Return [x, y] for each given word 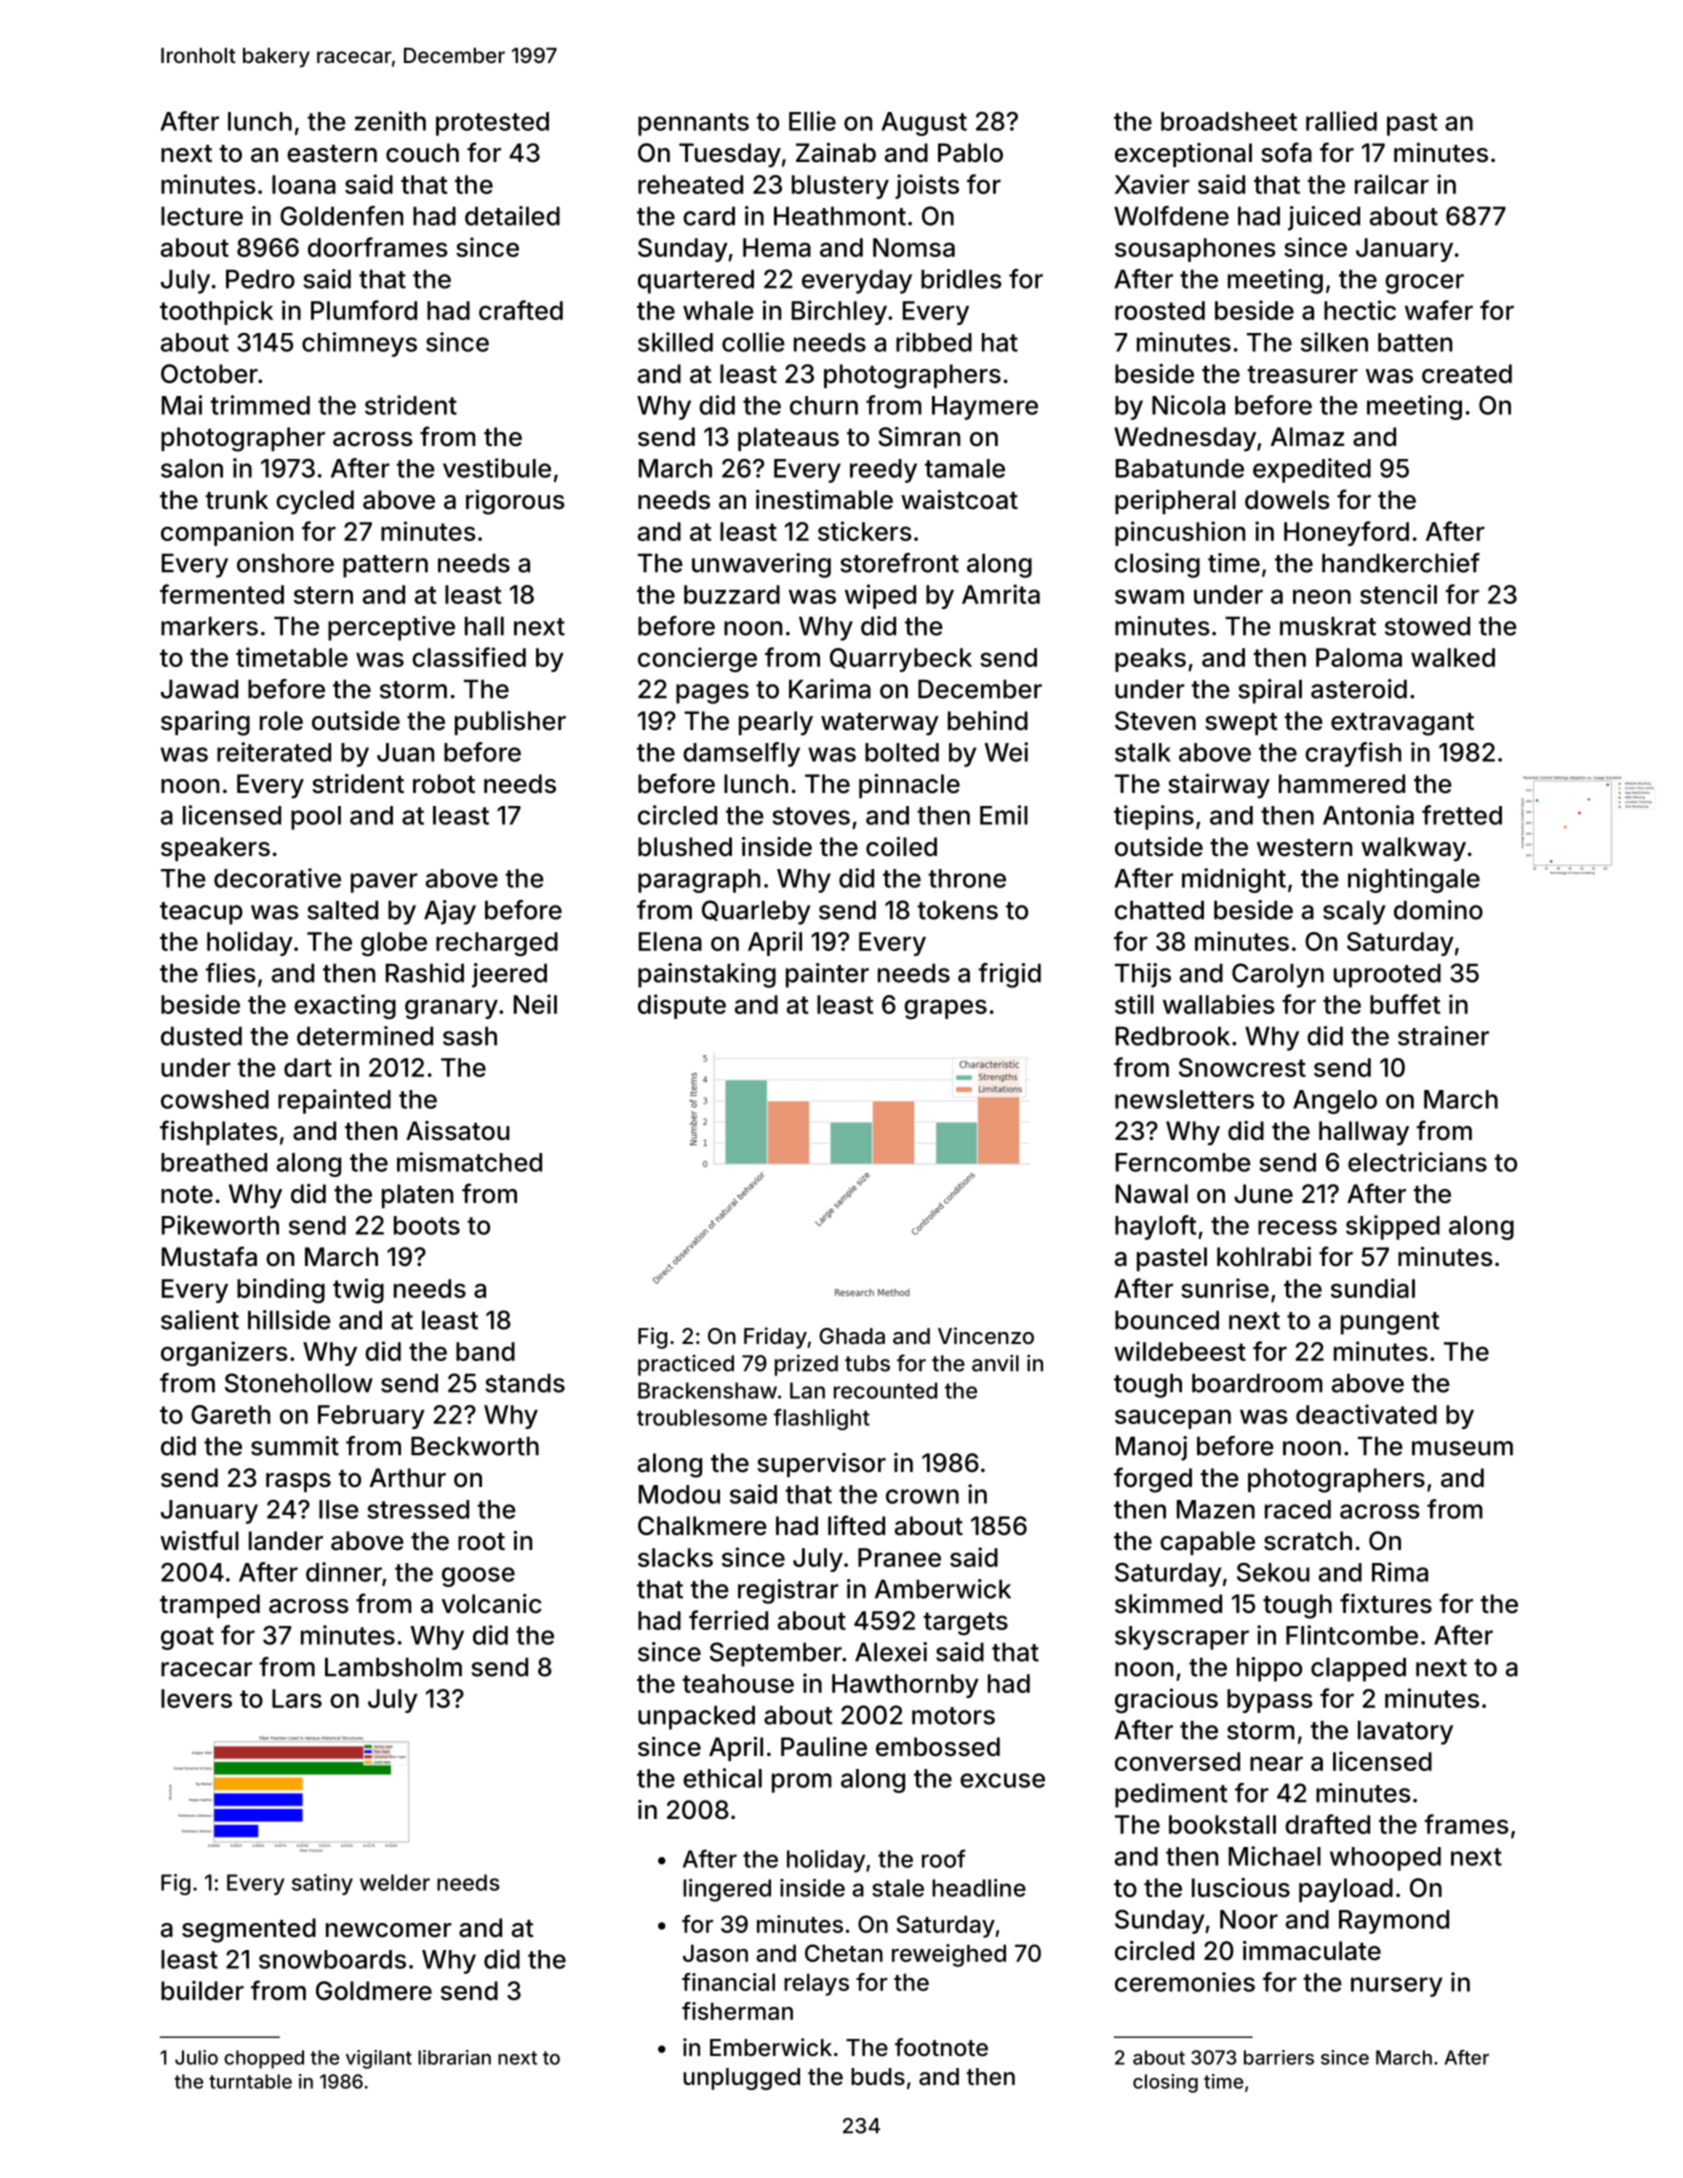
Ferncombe [1183, 1162]
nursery [1396, 1987]
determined [365, 1036]
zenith [390, 121]
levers [196, 1698]
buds [878, 2077]
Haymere [985, 408]
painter [827, 975]
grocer [1424, 284]
